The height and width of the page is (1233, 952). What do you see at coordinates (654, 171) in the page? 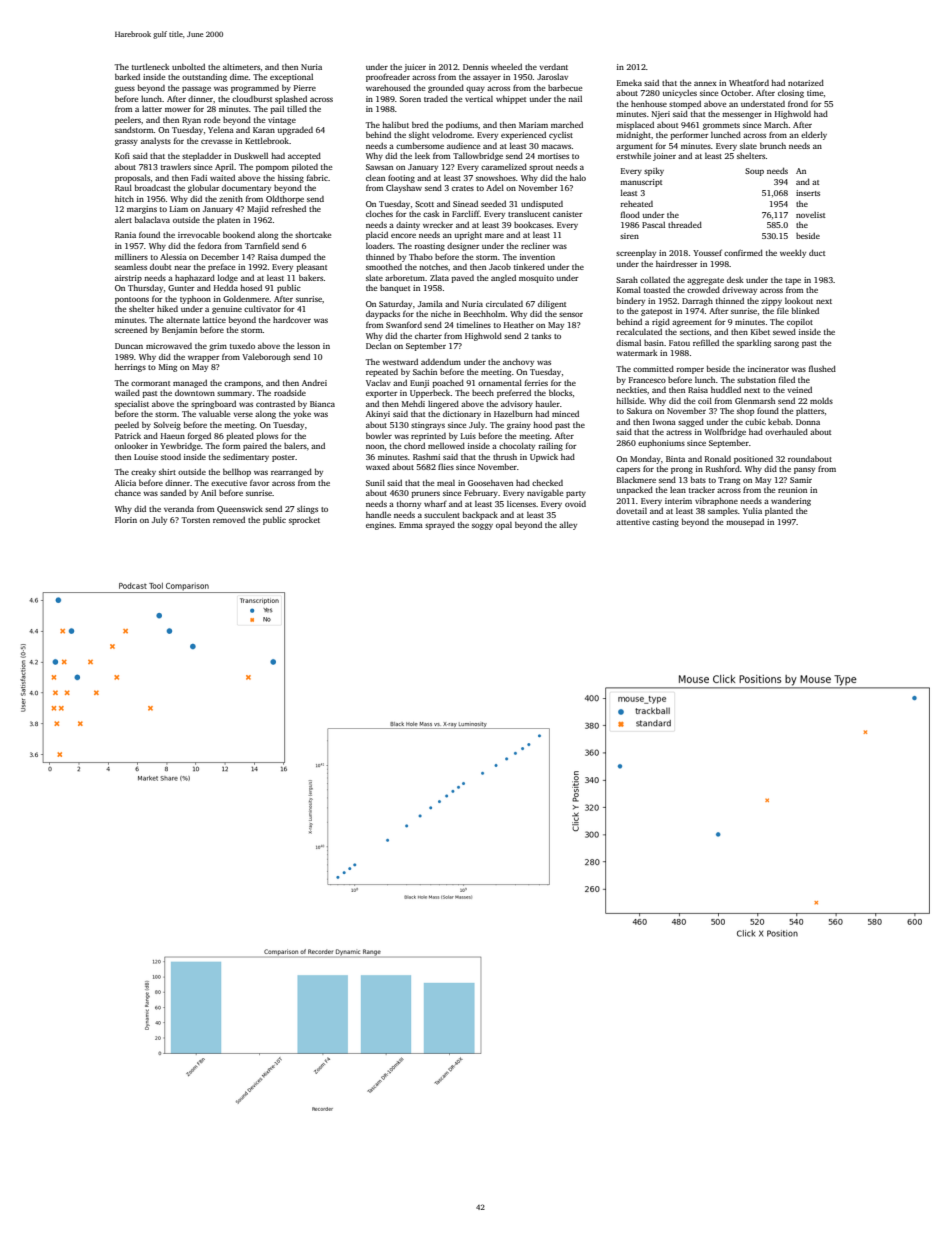
I see `spiky` at bounding box center [654, 171].
